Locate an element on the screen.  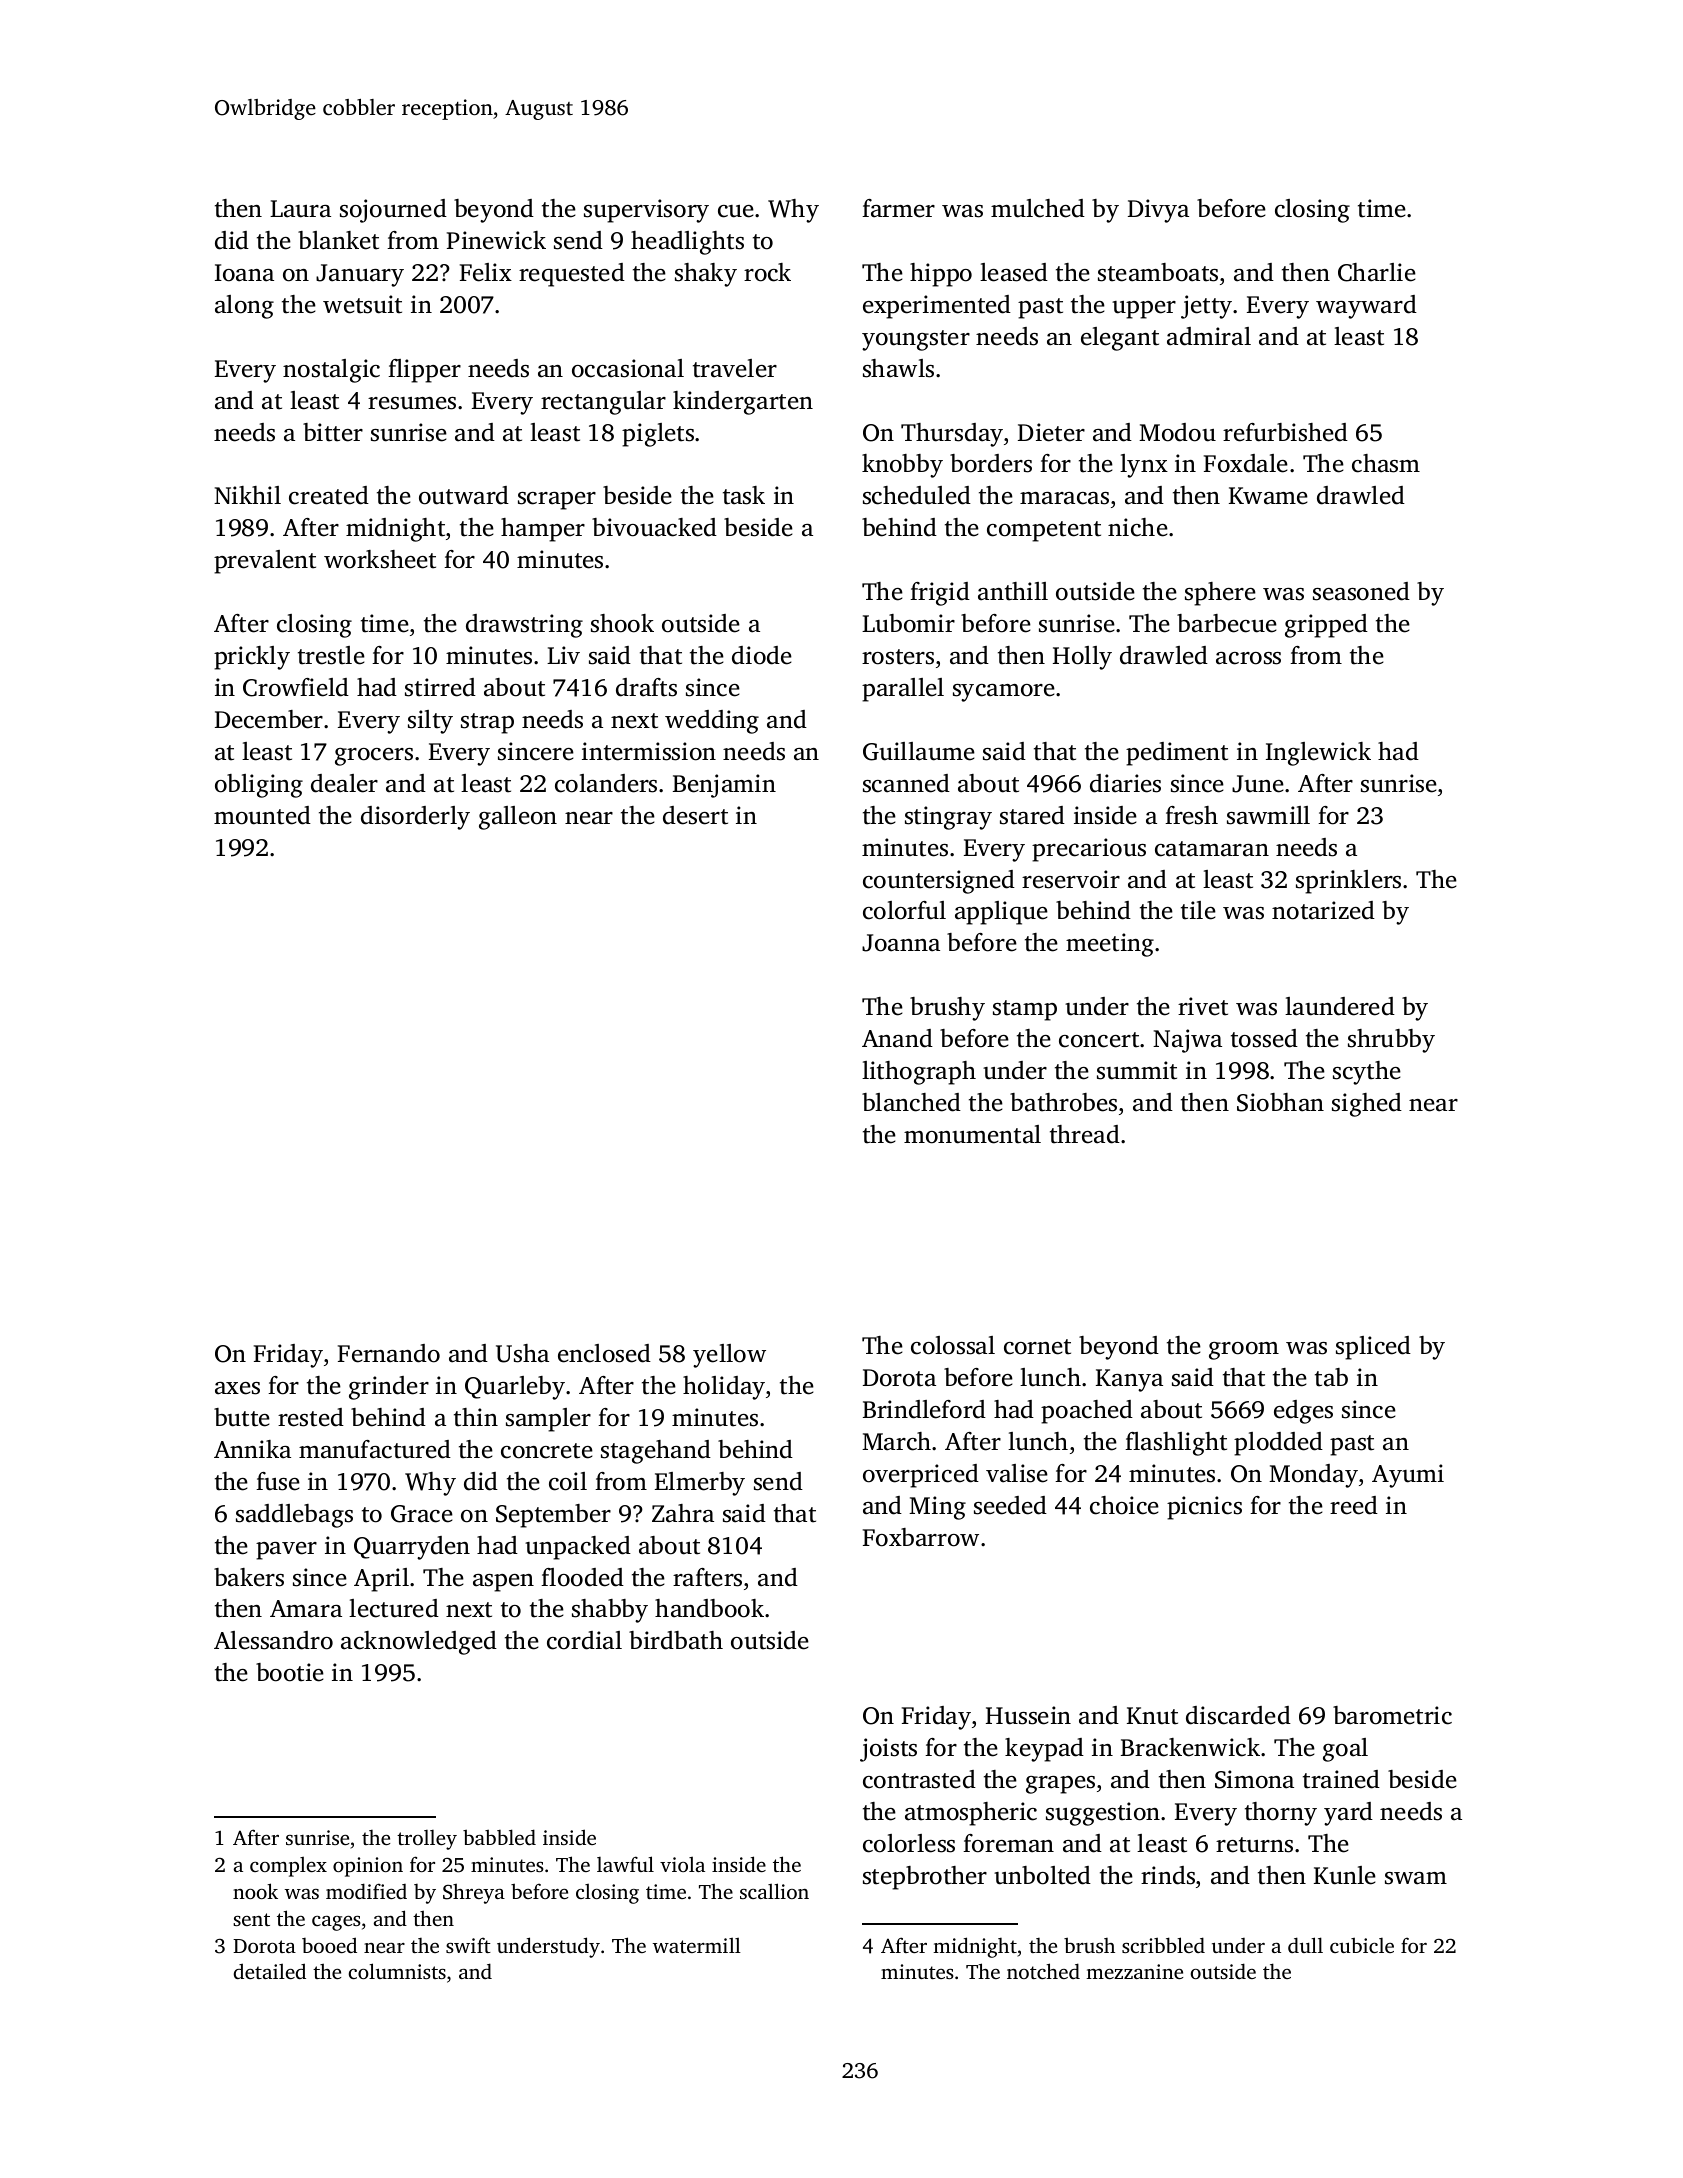
rivet is located at coordinates (1203, 1006).
